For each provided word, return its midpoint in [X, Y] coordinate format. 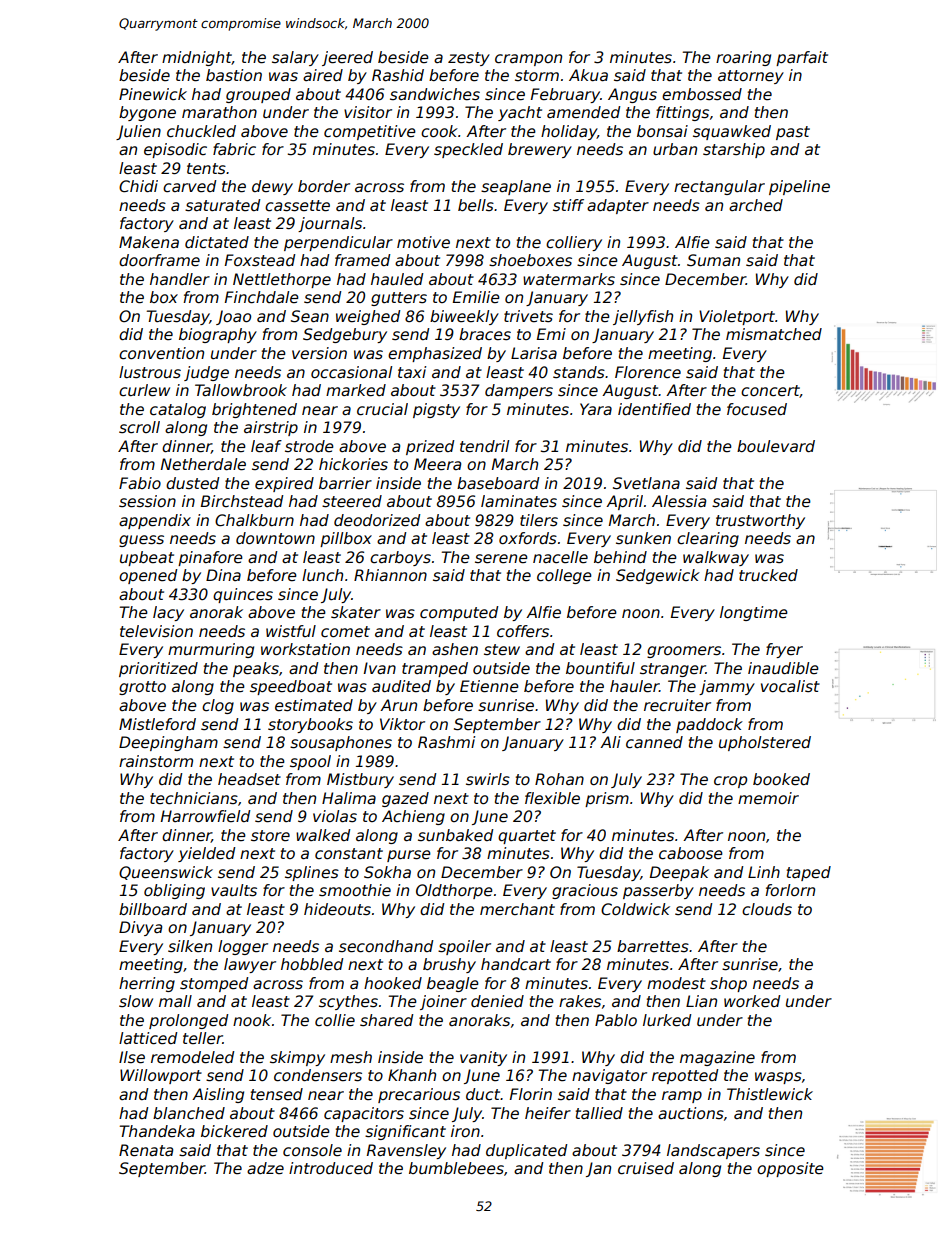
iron [465, 1131]
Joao [233, 317]
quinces [243, 595]
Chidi [138, 186]
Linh [764, 872]
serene [501, 559]
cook [439, 131]
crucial [382, 409]
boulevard [776, 446]
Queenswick [166, 873]
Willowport [161, 1076]
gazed [405, 799]
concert [770, 391]
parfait [802, 58]
